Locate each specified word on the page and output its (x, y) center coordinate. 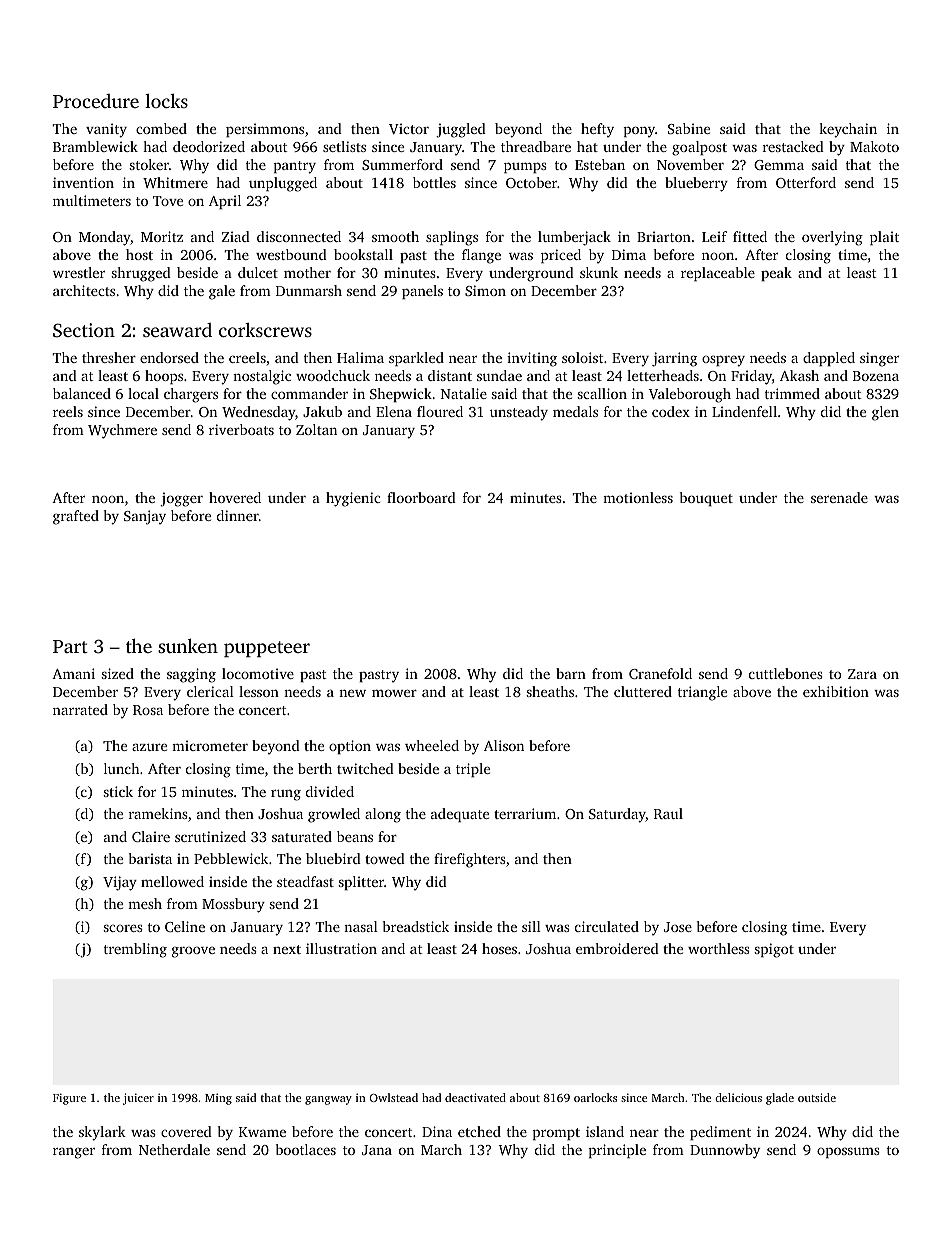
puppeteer (267, 649)
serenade (839, 497)
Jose (678, 927)
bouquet (706, 499)
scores (123, 928)
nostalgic (262, 377)
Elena (394, 411)
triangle (702, 693)
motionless (638, 497)
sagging (191, 675)
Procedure (96, 101)
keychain (848, 130)
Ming (218, 1099)
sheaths (550, 691)
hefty (597, 130)
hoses (499, 948)
